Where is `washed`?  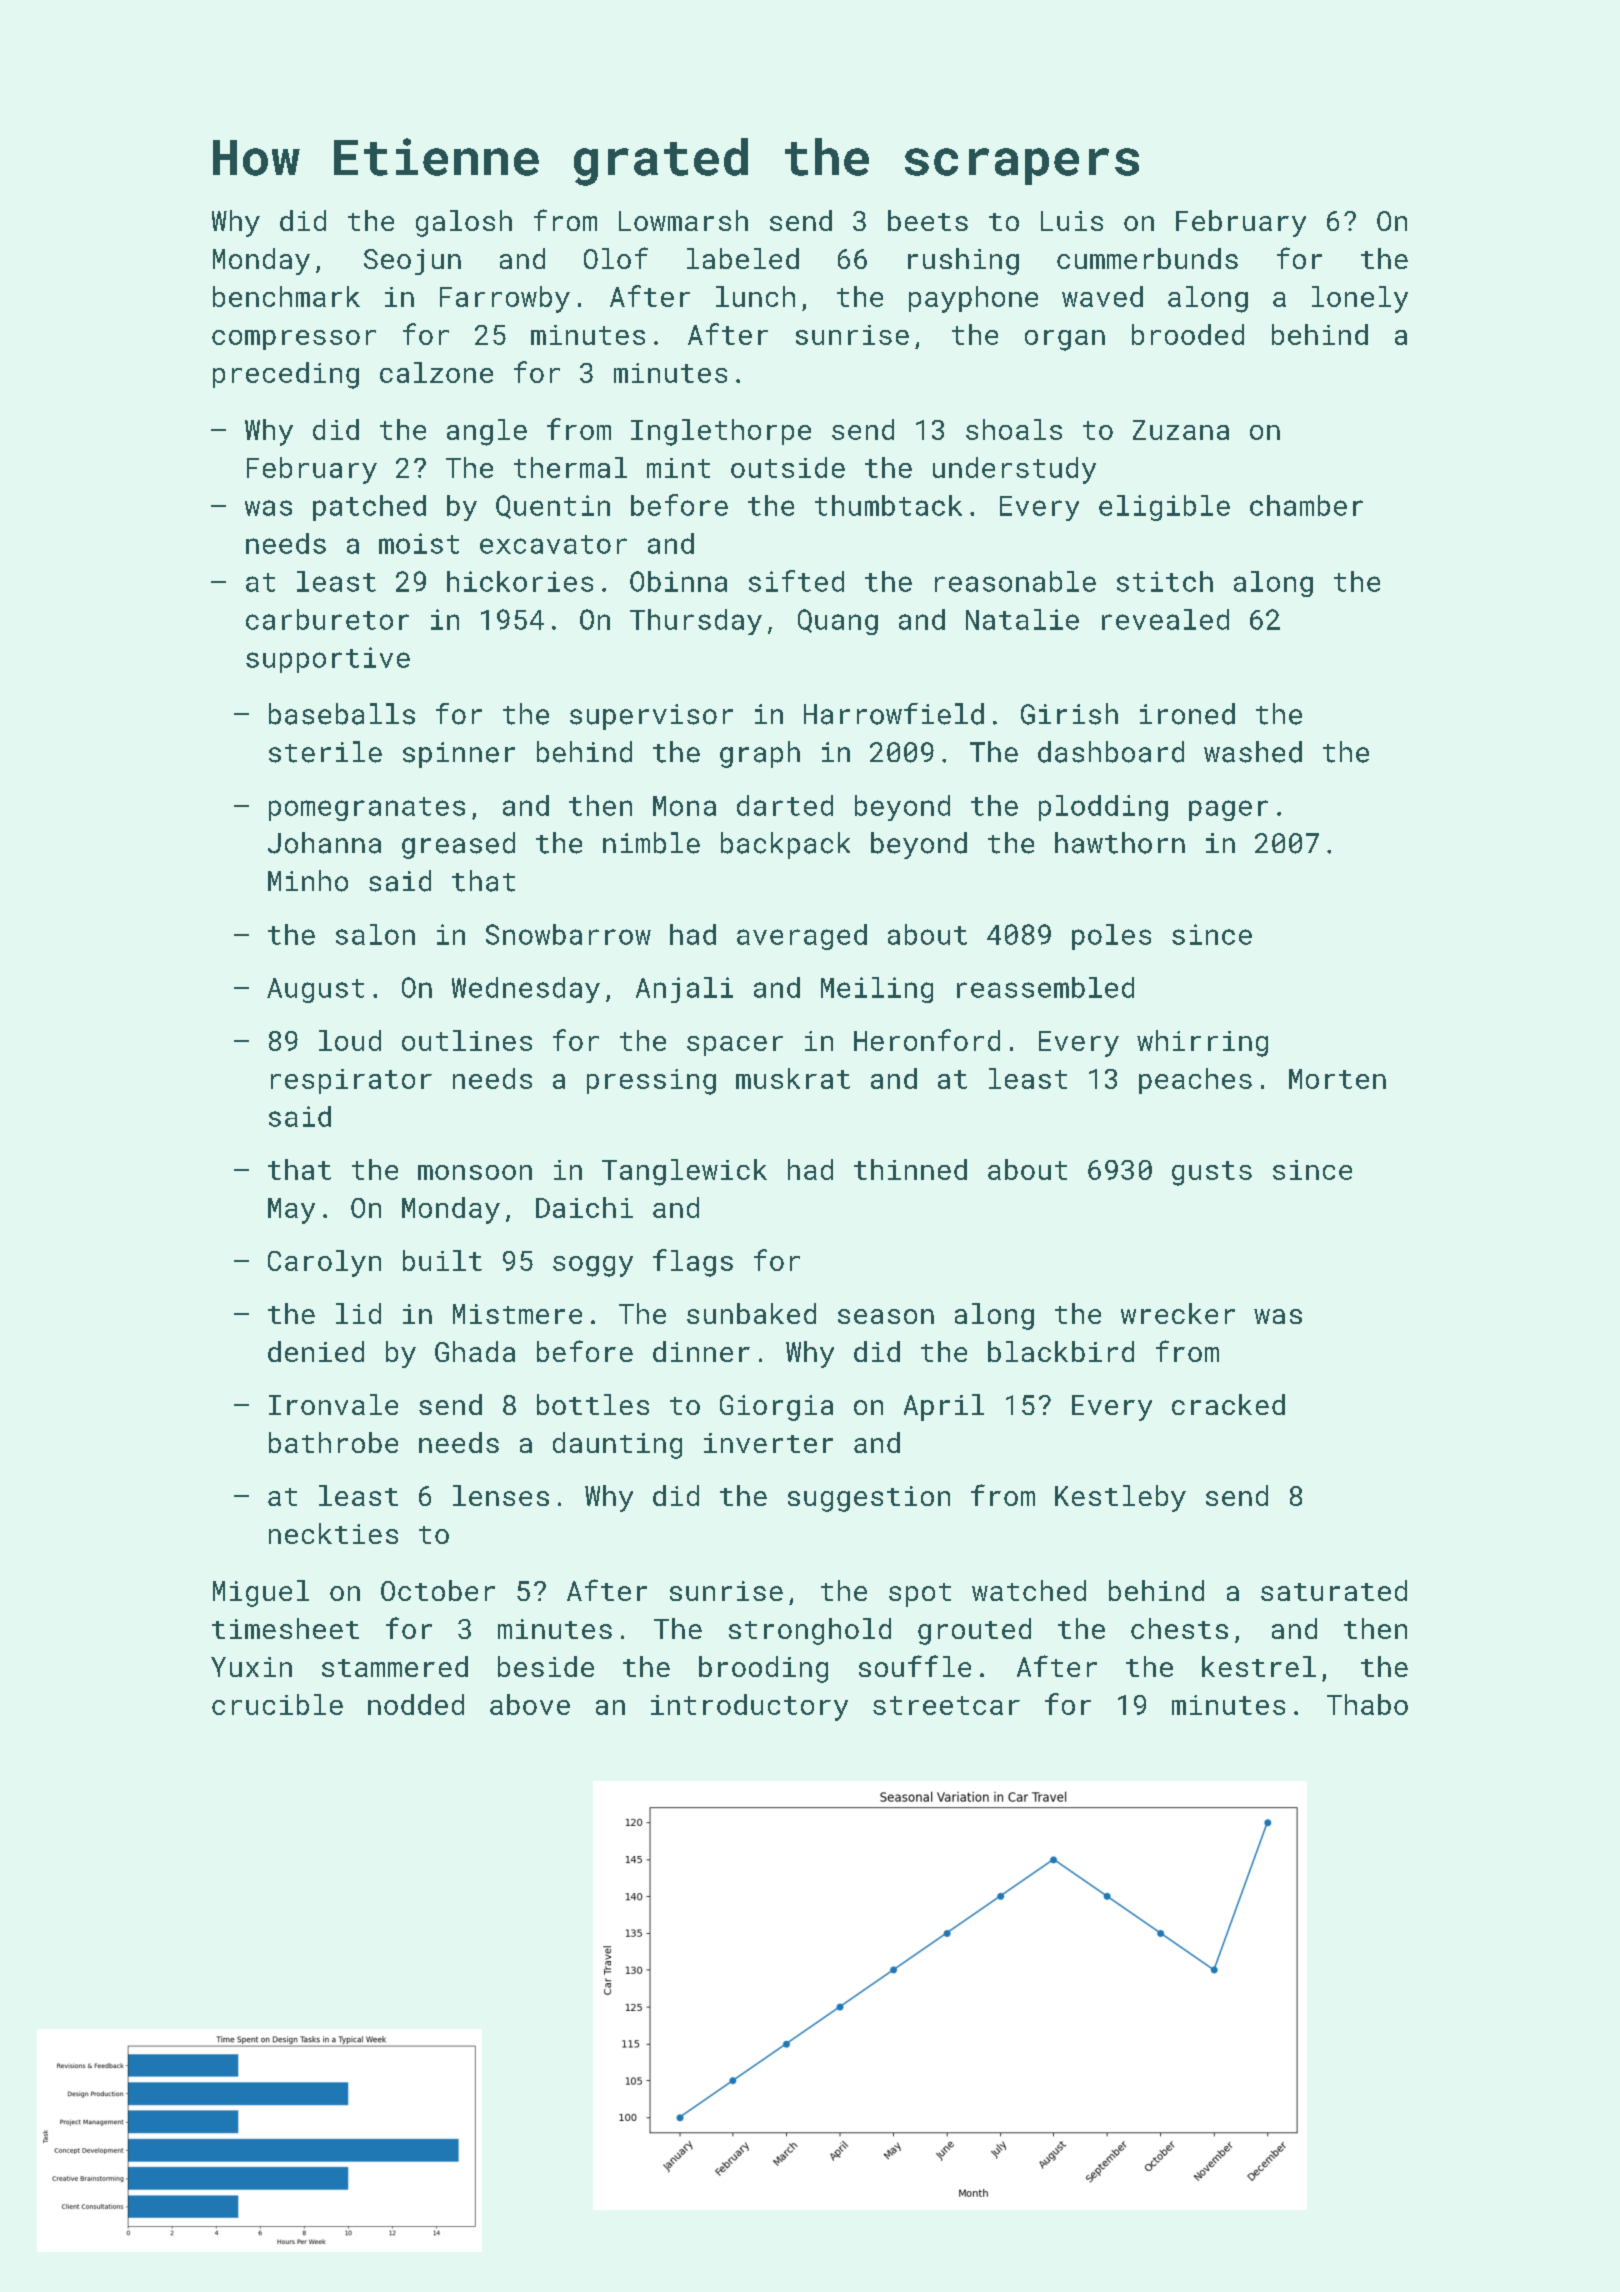
washed is located at coordinates (1253, 752).
